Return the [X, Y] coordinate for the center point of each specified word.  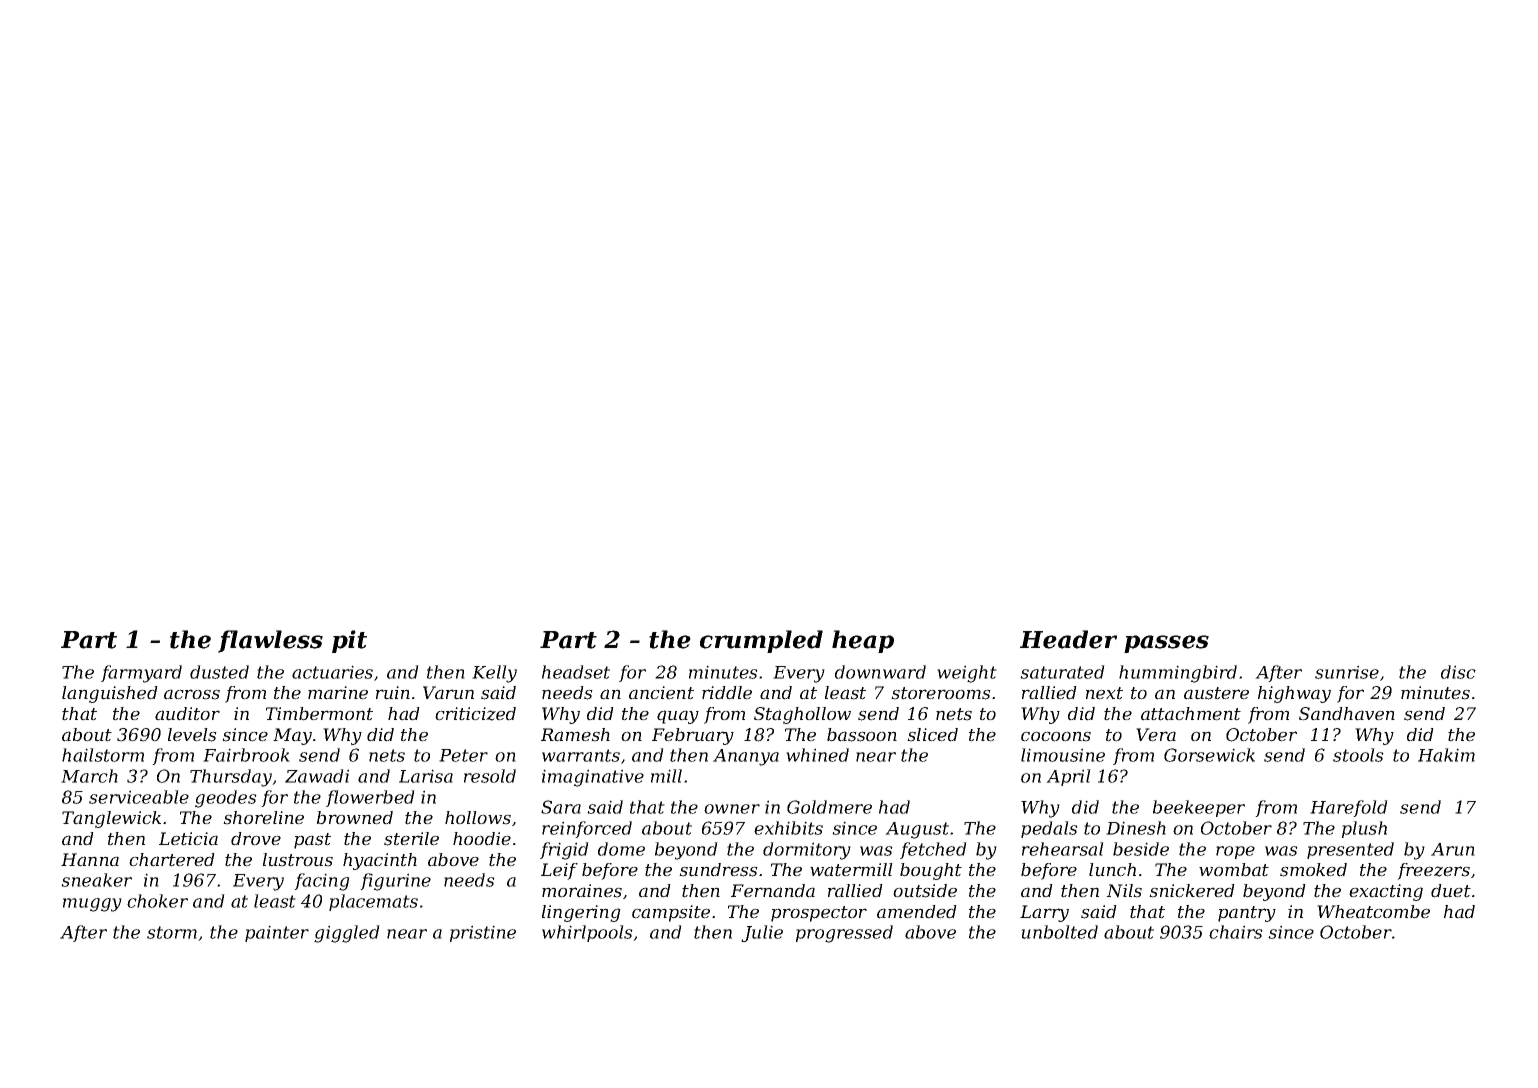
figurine [395, 882]
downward [880, 672]
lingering [581, 913]
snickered [1192, 891]
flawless [270, 641]
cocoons [1056, 736]
